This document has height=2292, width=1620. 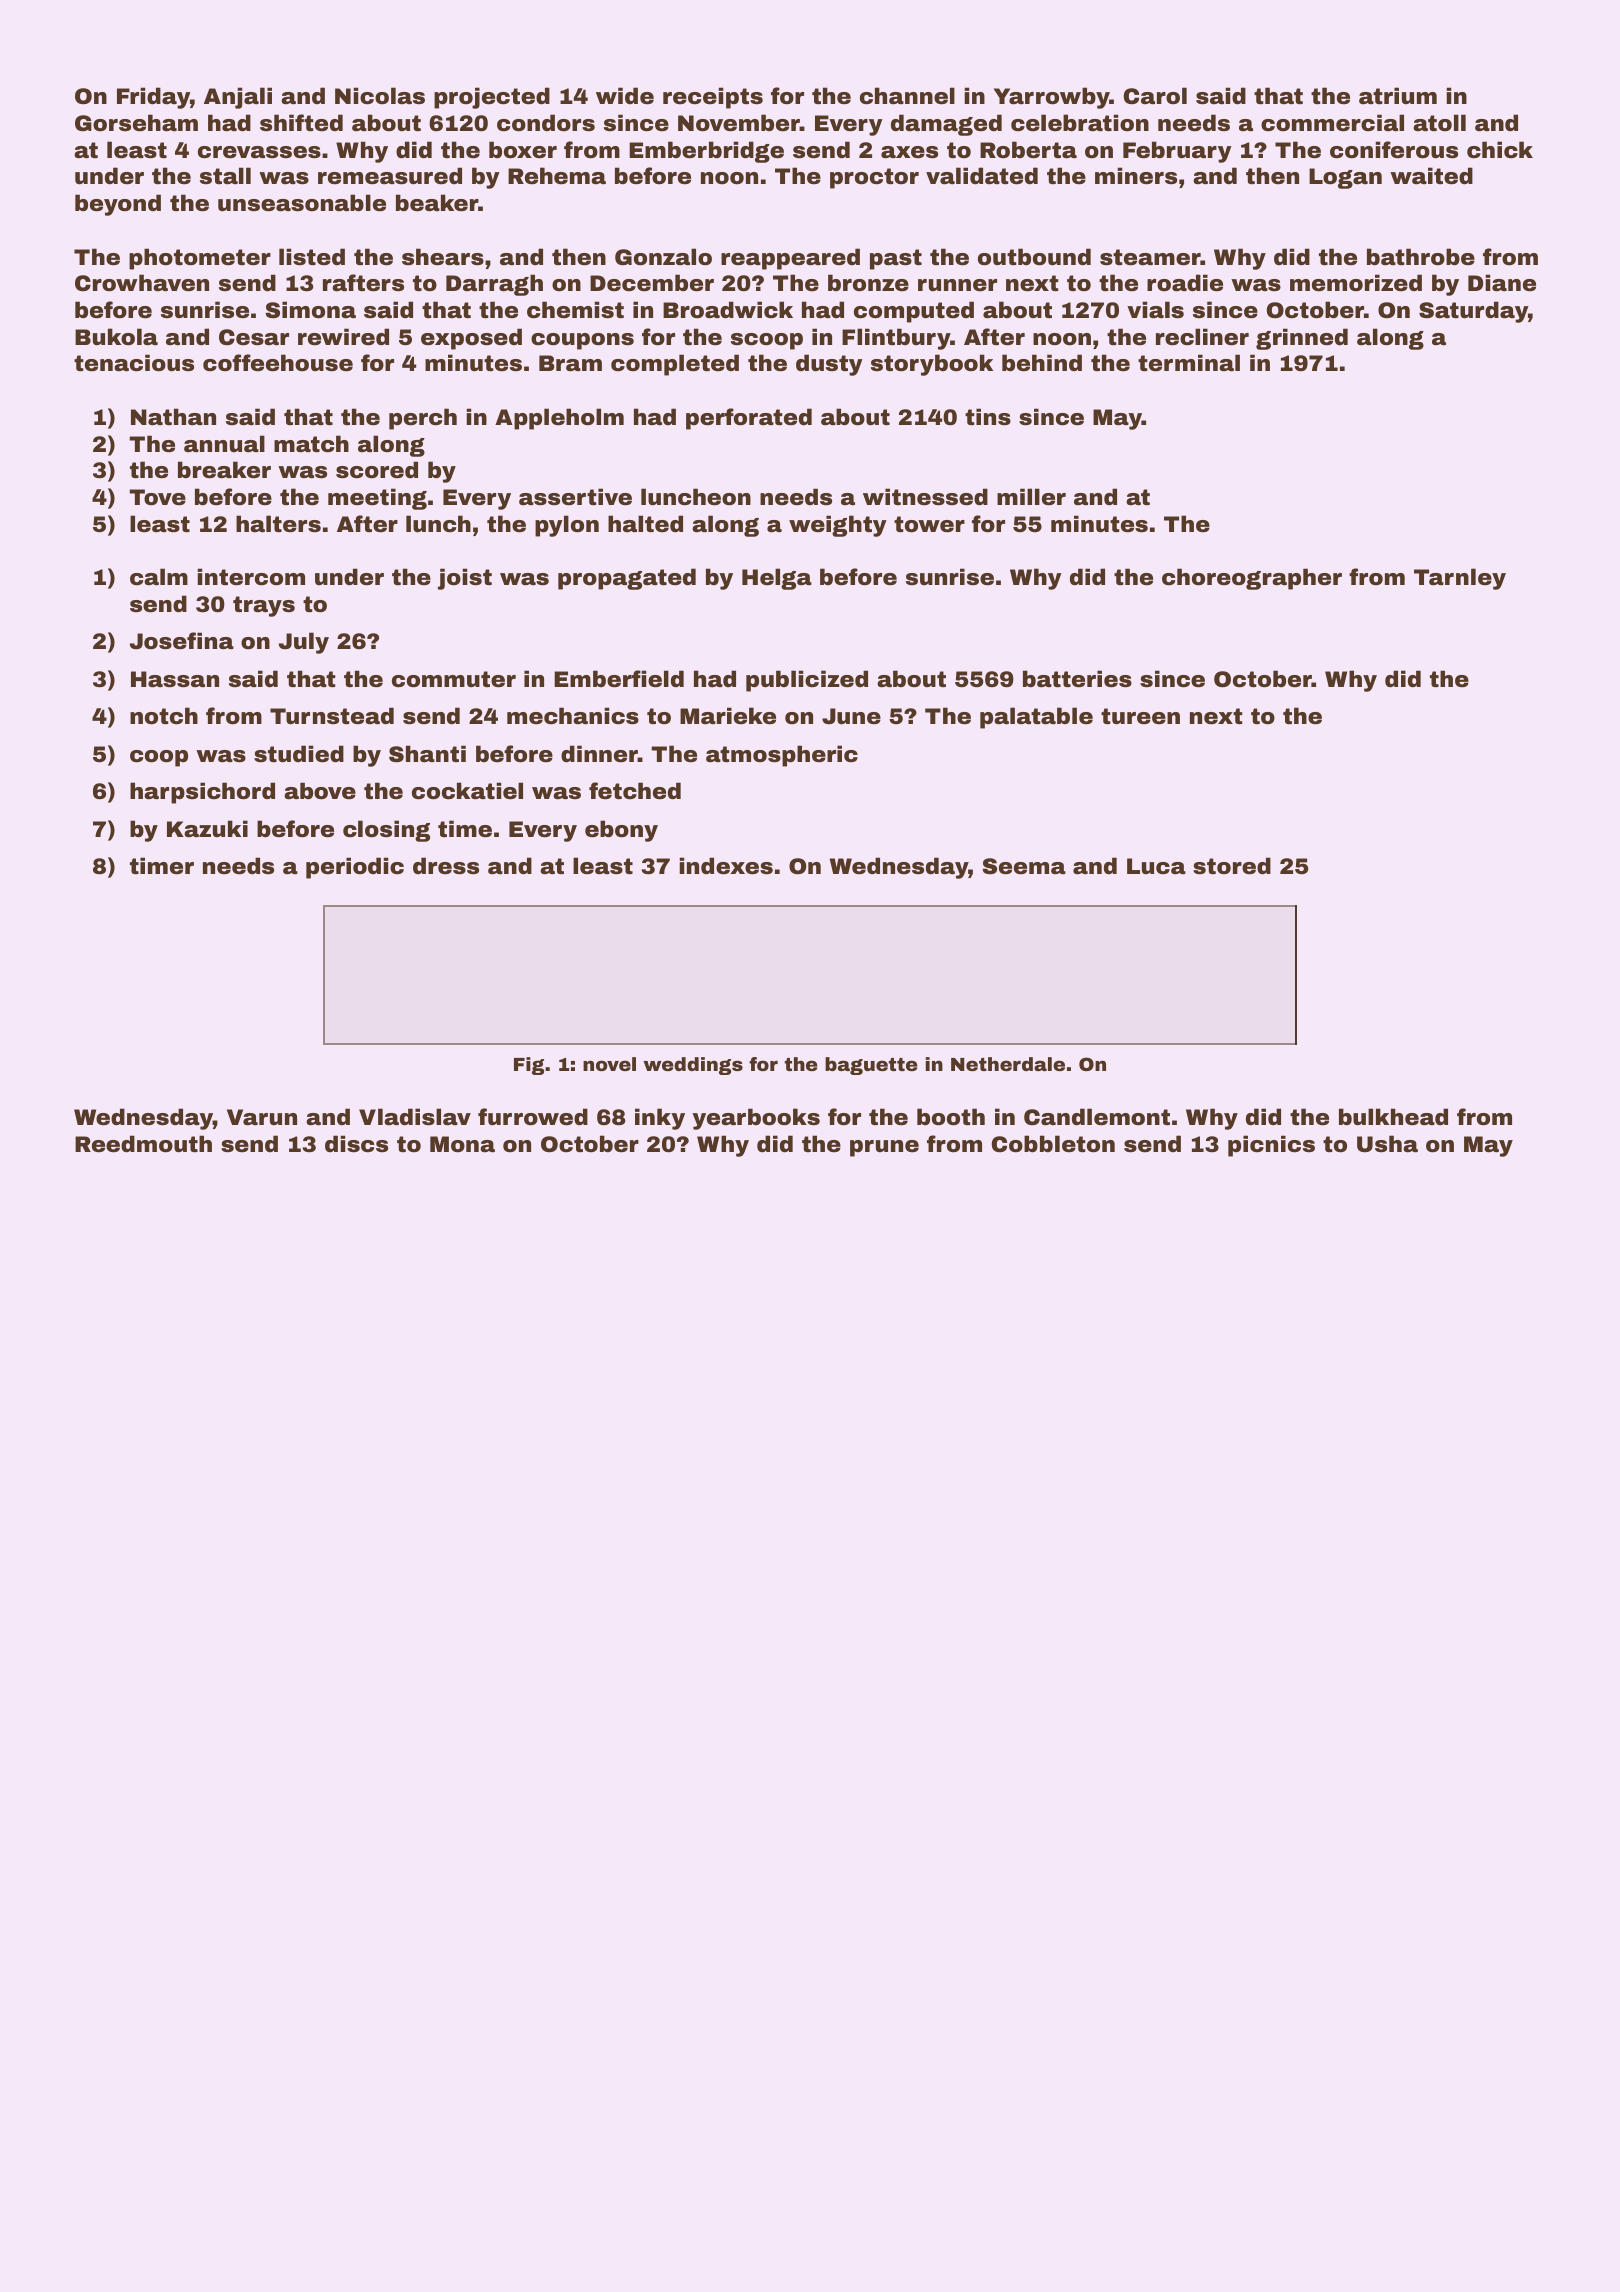 I want to click on miller, so click(x=1031, y=496).
